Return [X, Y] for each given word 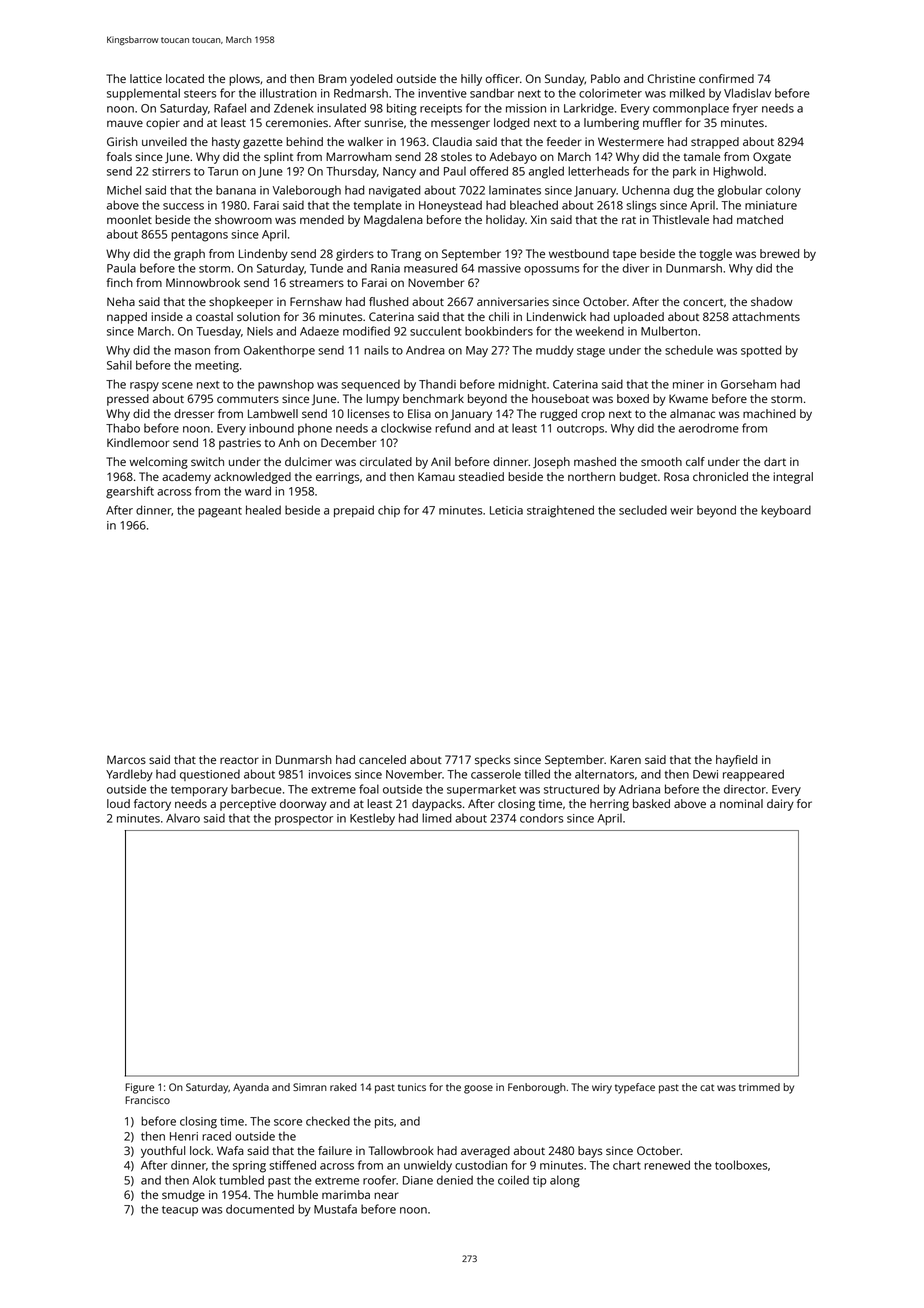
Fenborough [537, 1088]
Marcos [126, 759]
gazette [263, 143]
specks [493, 761]
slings [641, 206]
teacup [180, 1211]
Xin [539, 219]
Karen [625, 759]
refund [453, 428]
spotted [761, 351]
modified [366, 331]
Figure [139, 1088]
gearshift [130, 492]
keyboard [786, 511]
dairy [780, 805]
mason [192, 351]
